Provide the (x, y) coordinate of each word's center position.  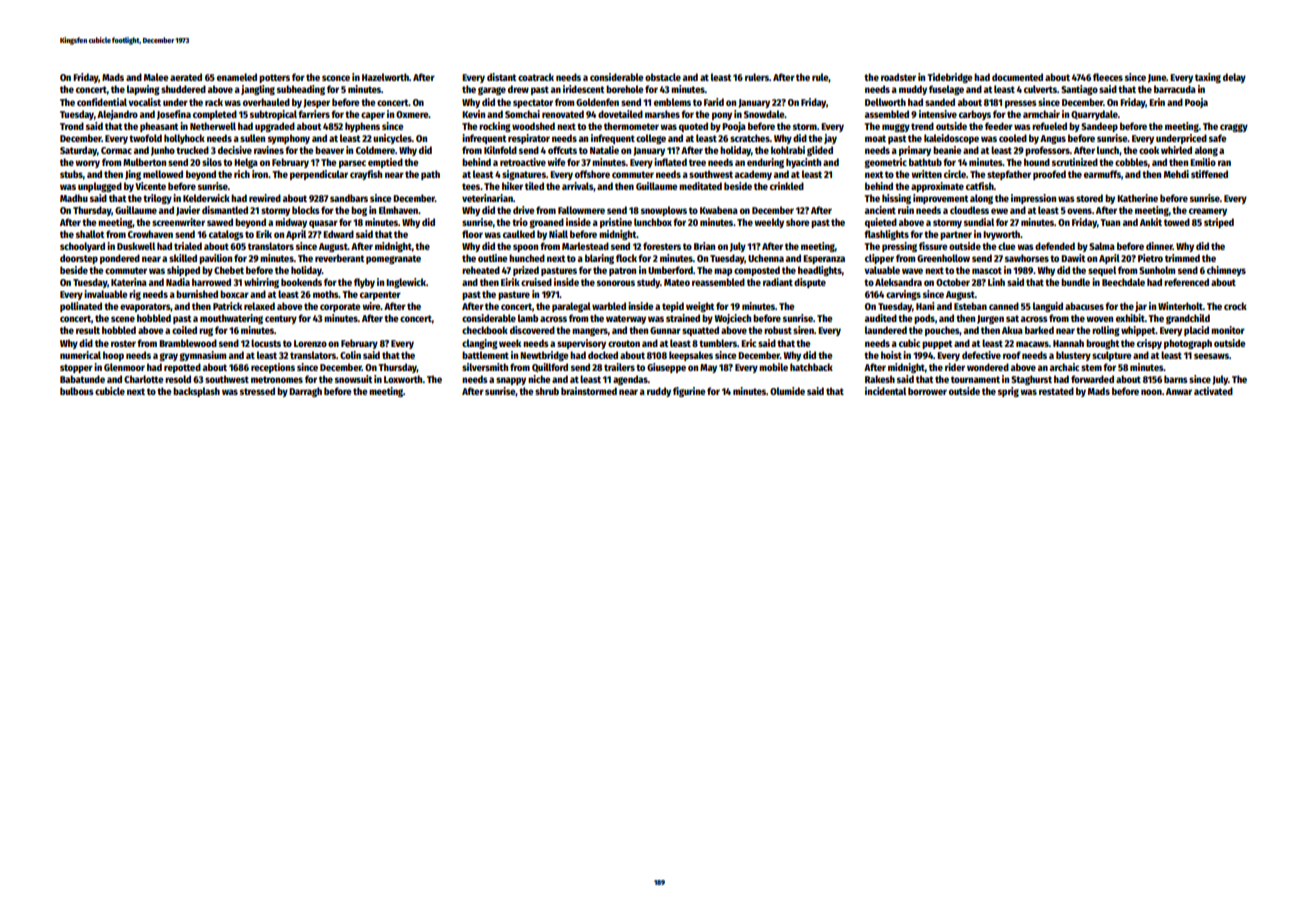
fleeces (1108, 77)
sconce (336, 78)
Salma (1102, 246)
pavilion (215, 259)
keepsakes (691, 356)
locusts (266, 343)
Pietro (1150, 258)
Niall (558, 234)
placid (1196, 331)
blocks (306, 210)
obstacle (663, 77)
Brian (704, 246)
